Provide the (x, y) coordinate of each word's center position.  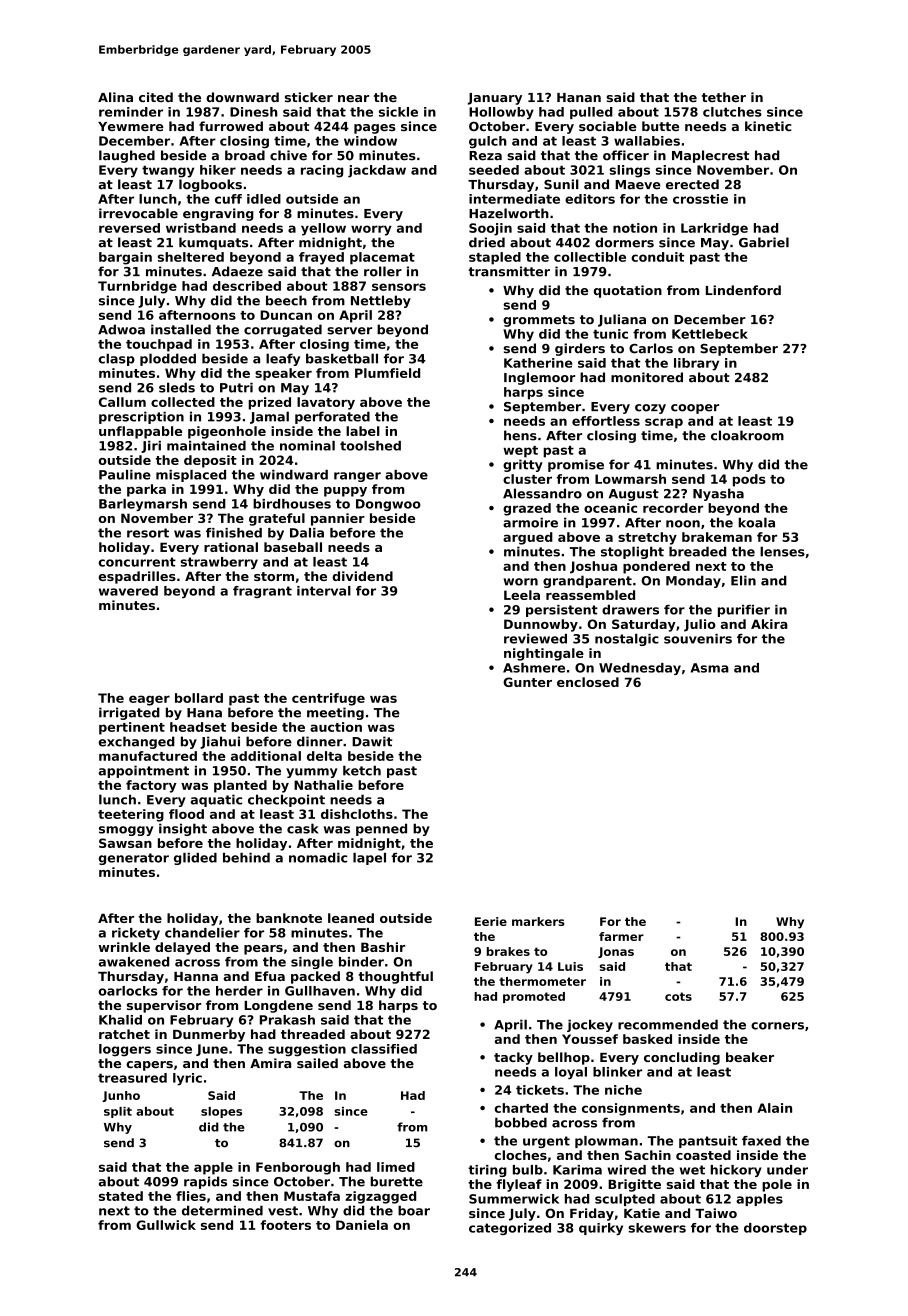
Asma (710, 668)
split (118, 1112)
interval (324, 591)
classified (384, 1049)
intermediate (514, 199)
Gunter (527, 682)
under (787, 1170)
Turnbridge (137, 287)
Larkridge (714, 229)
